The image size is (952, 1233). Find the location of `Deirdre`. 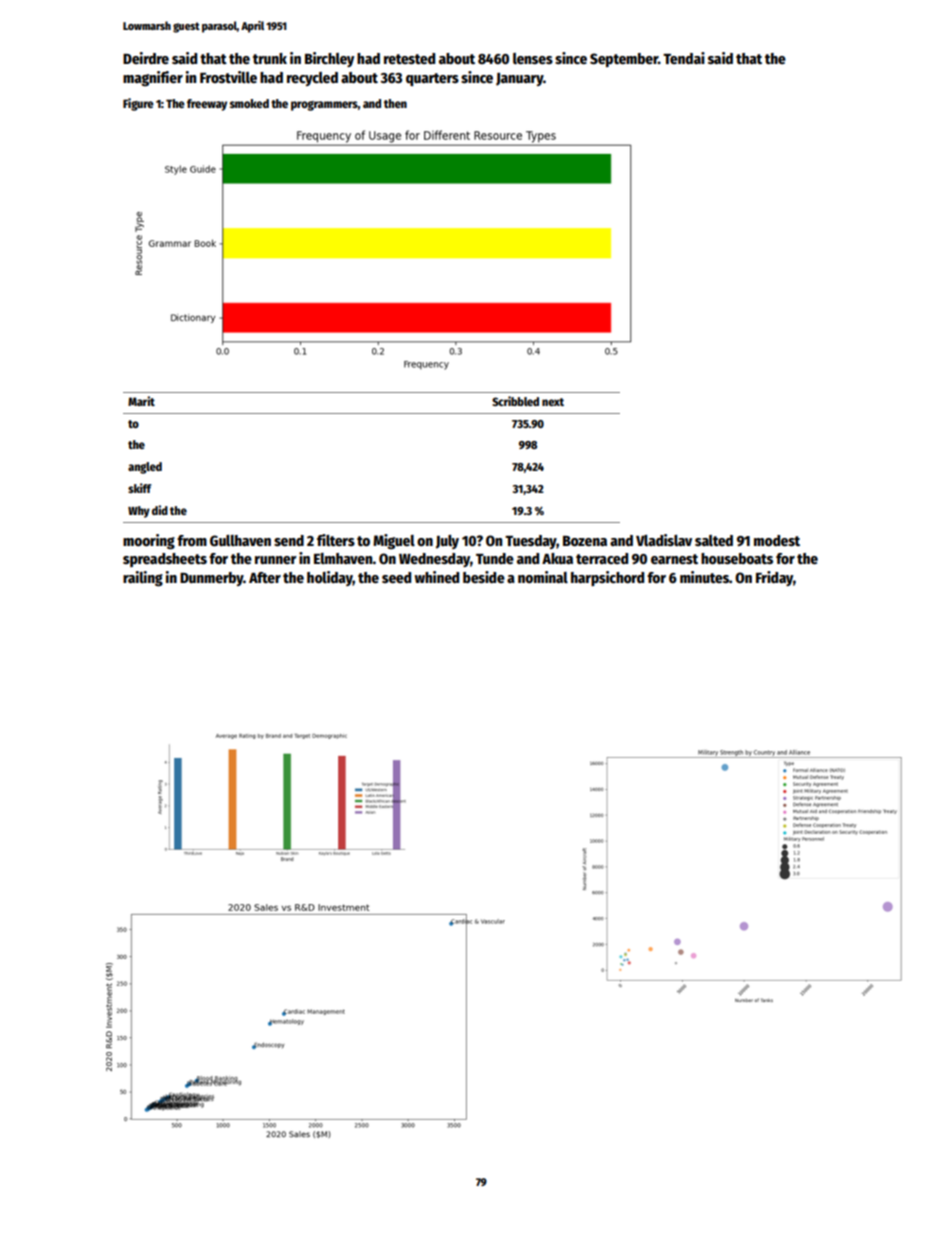

Deirdre is located at coordinates (146, 58).
